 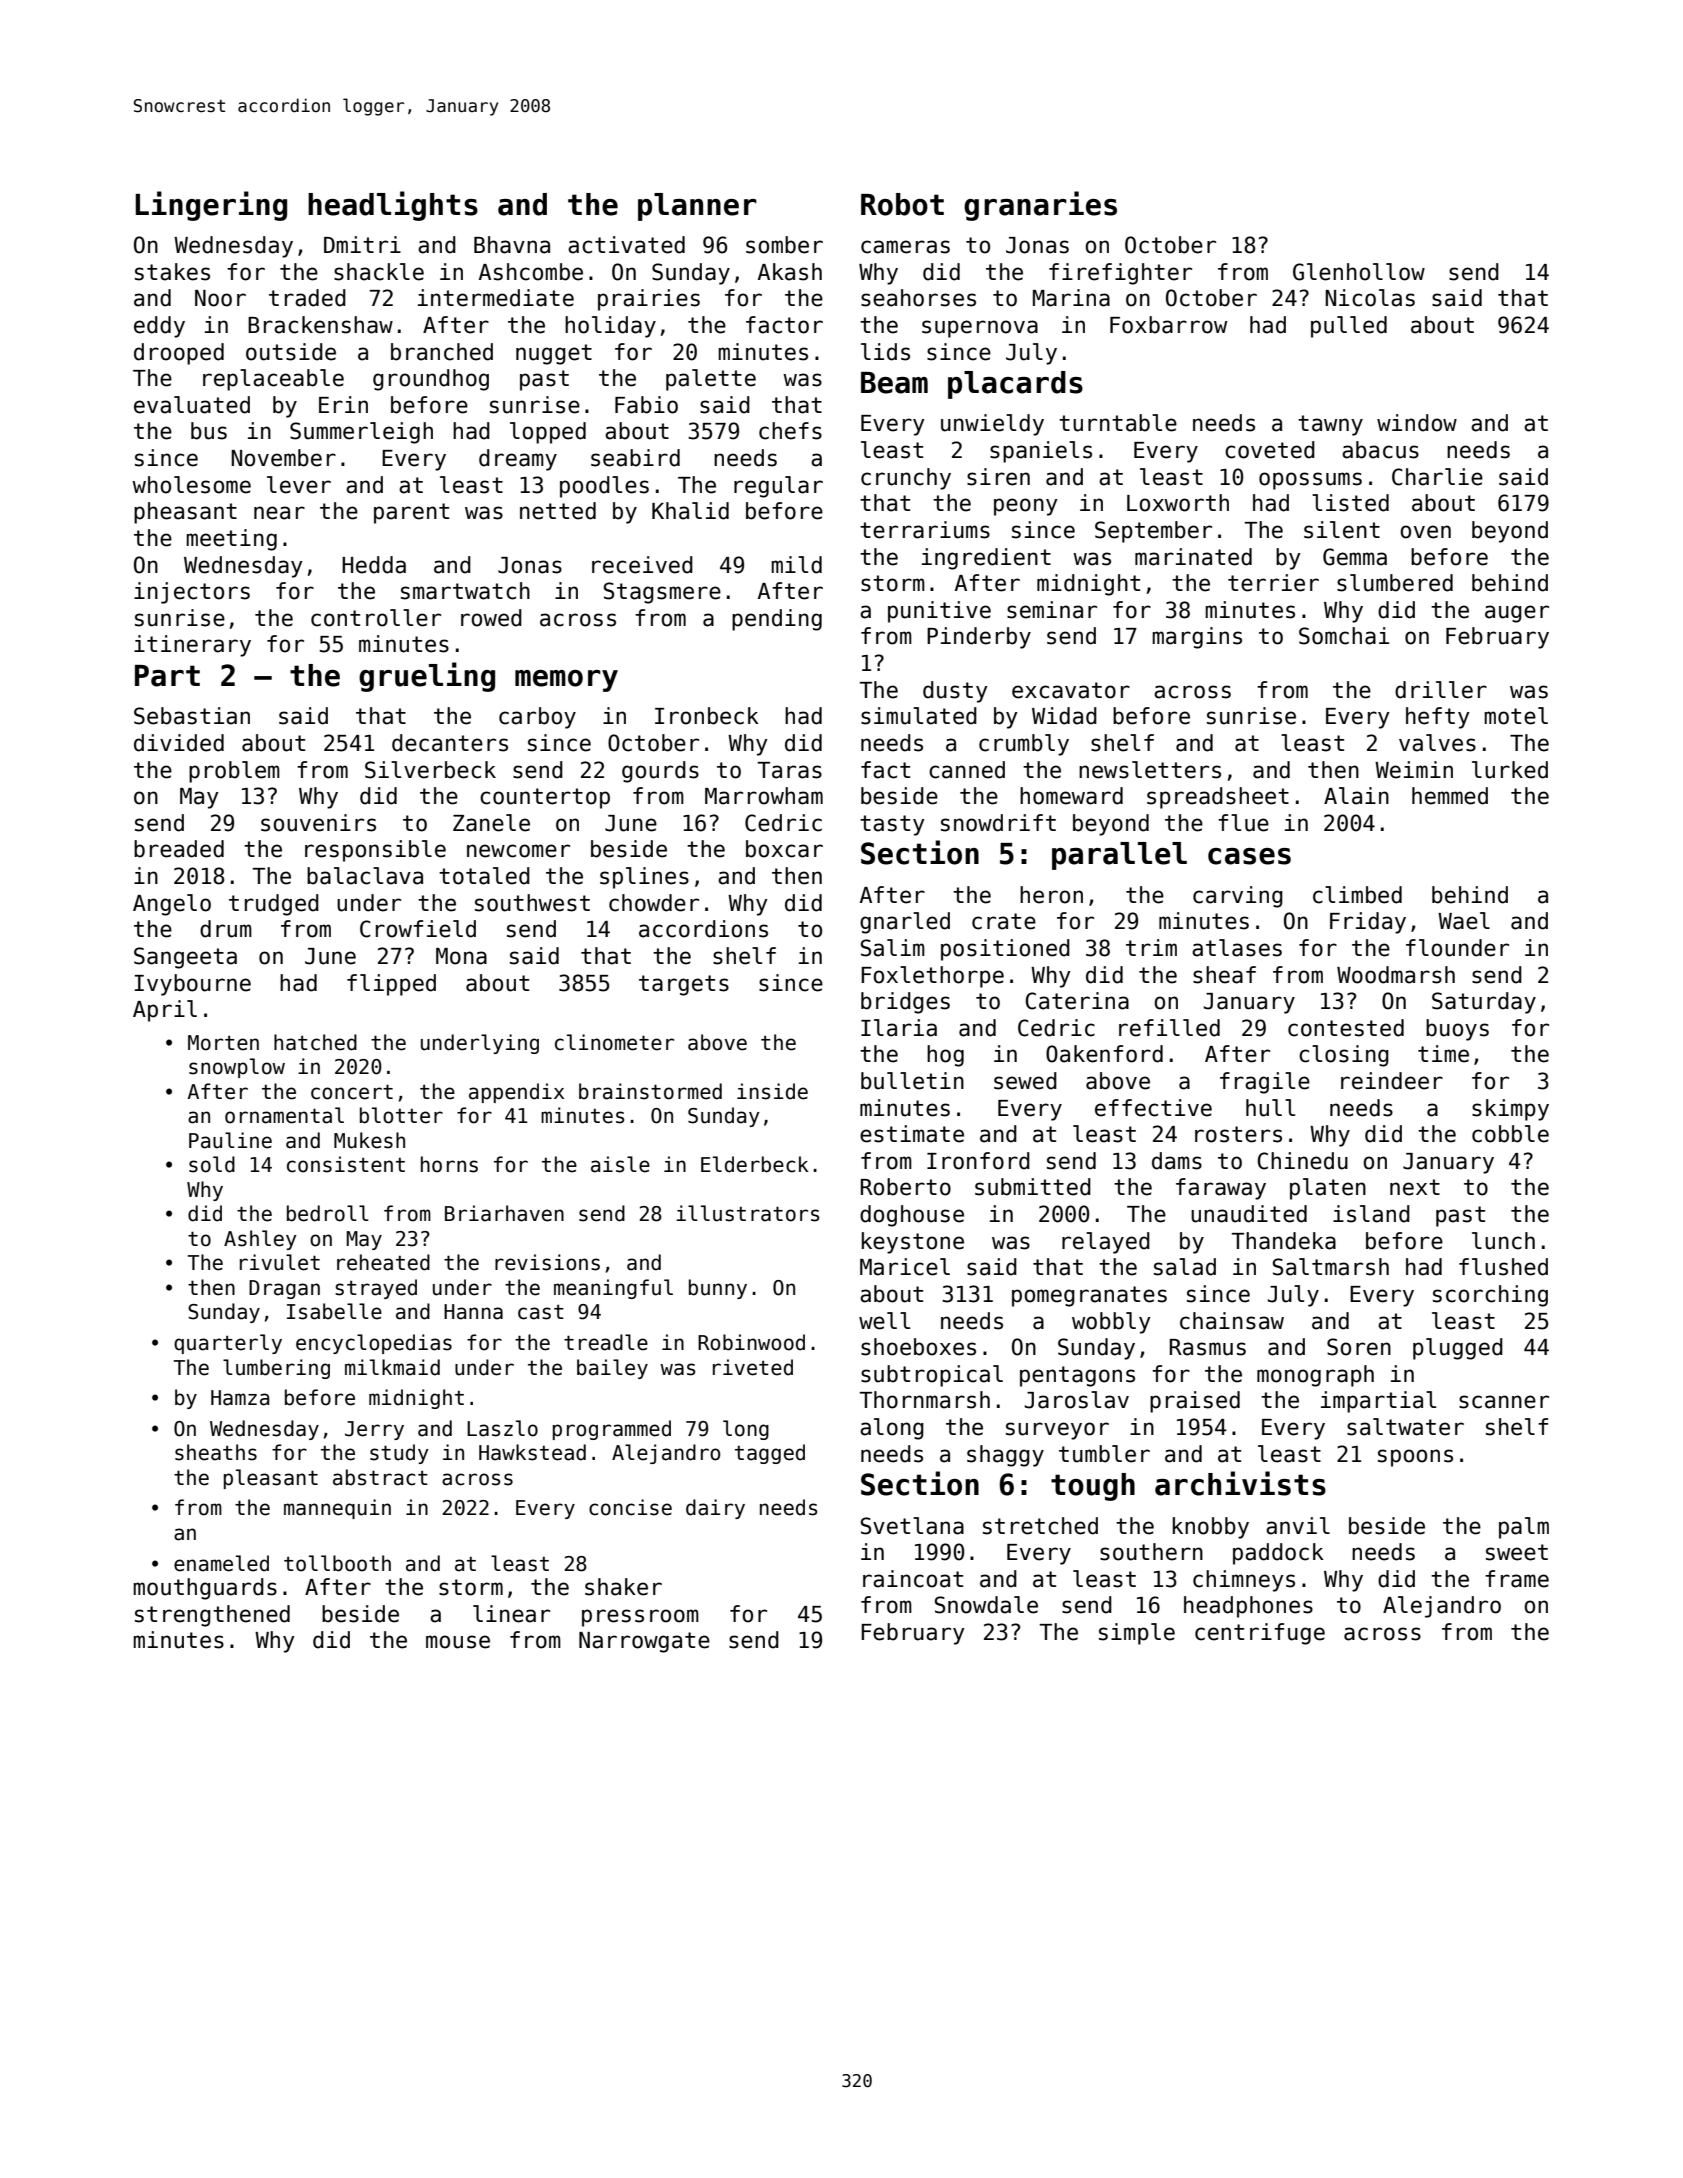 I want to click on Robot, so click(x=902, y=204).
